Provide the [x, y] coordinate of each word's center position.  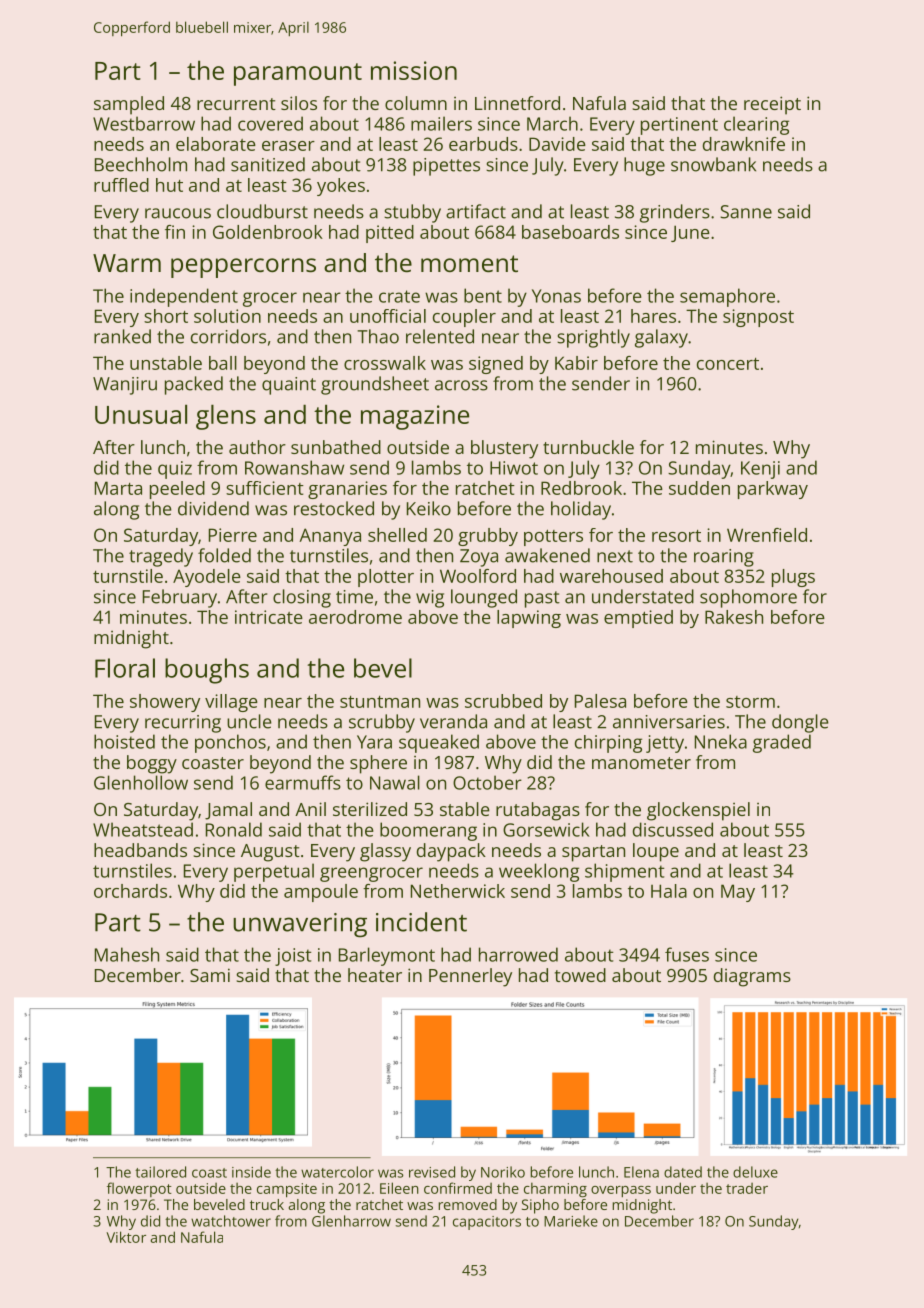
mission [414, 70]
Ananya [330, 537]
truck [267, 1204]
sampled [129, 105]
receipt [772, 105]
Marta [118, 488]
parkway [773, 490]
